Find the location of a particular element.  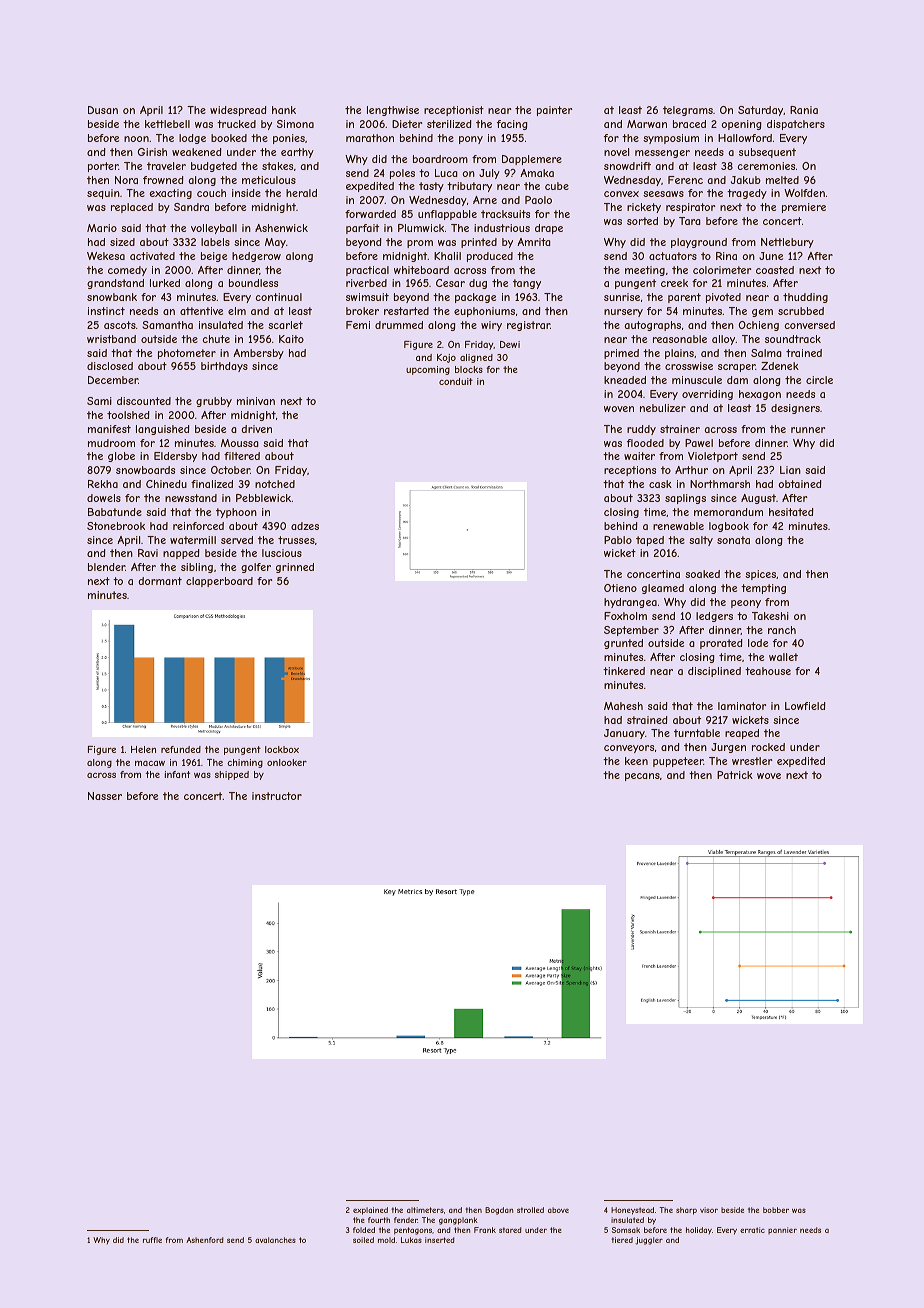

conversed is located at coordinates (809, 325).
